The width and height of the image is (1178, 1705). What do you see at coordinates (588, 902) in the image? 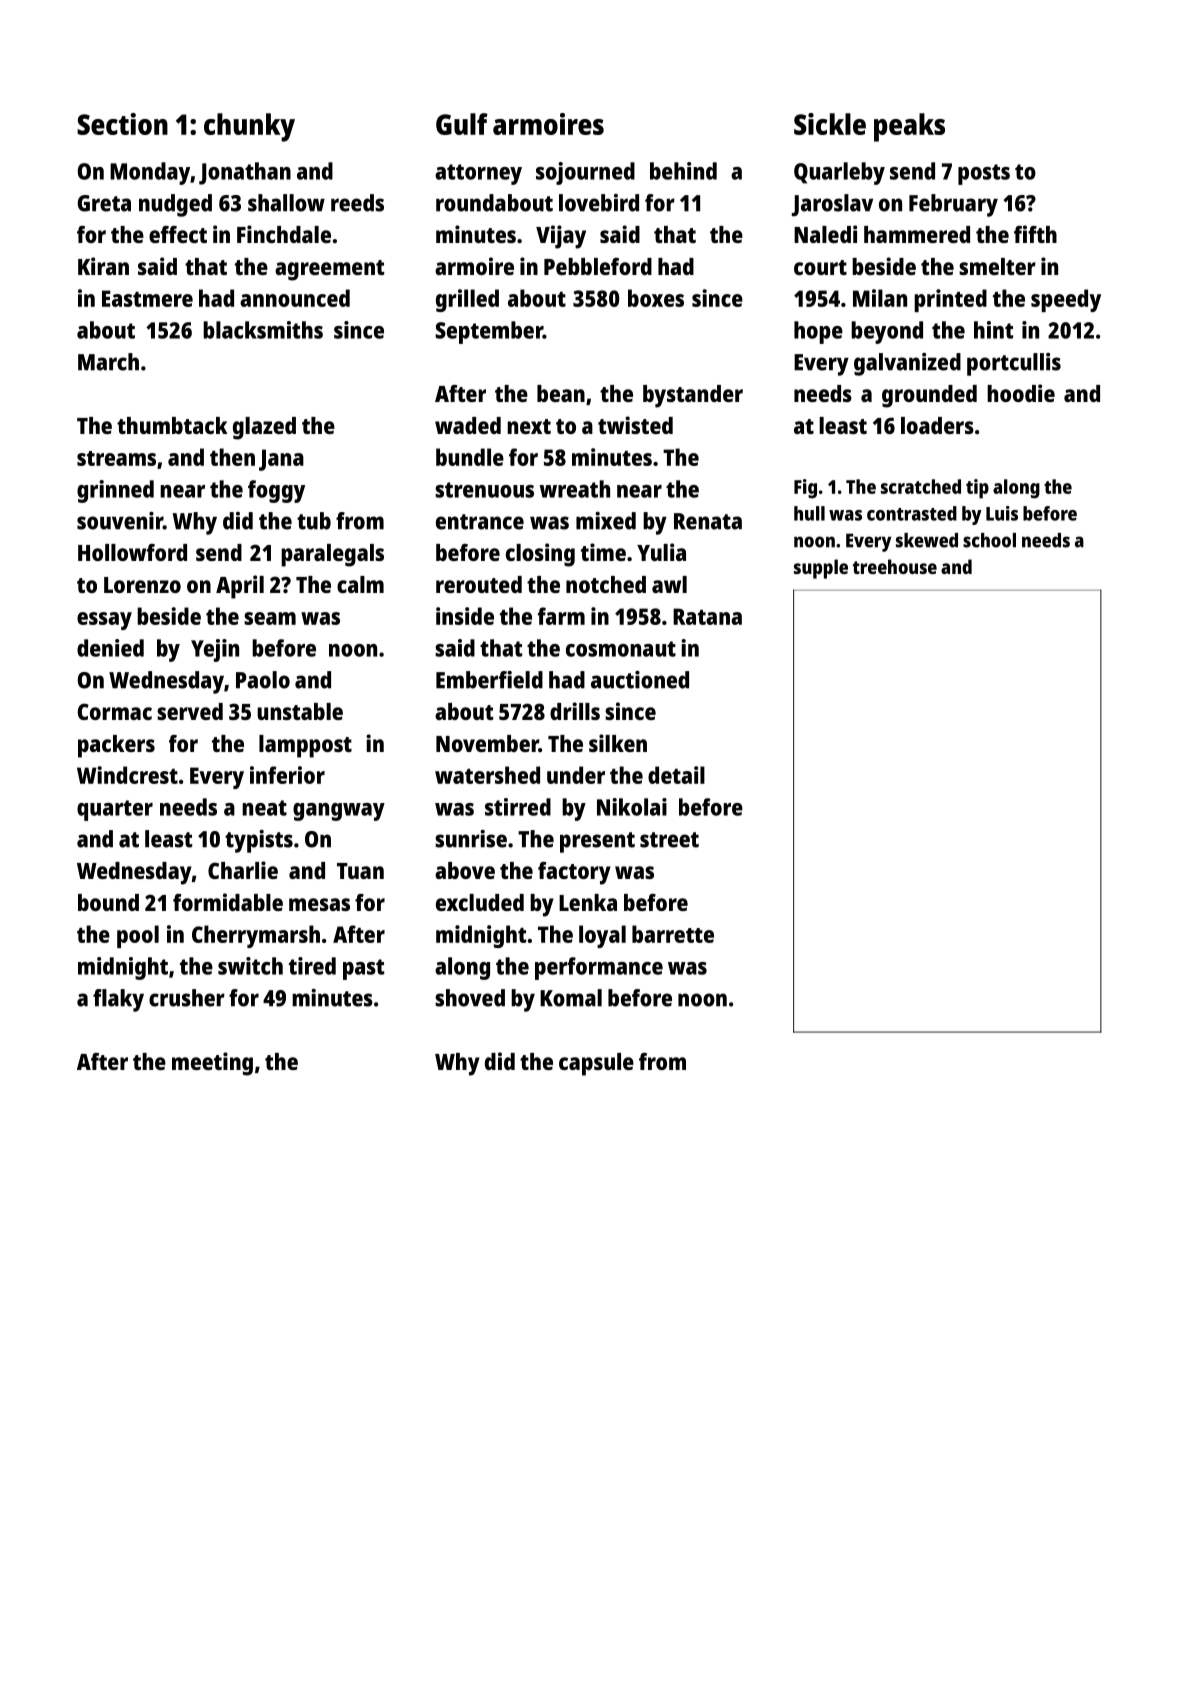
I see `Lenka` at bounding box center [588, 902].
